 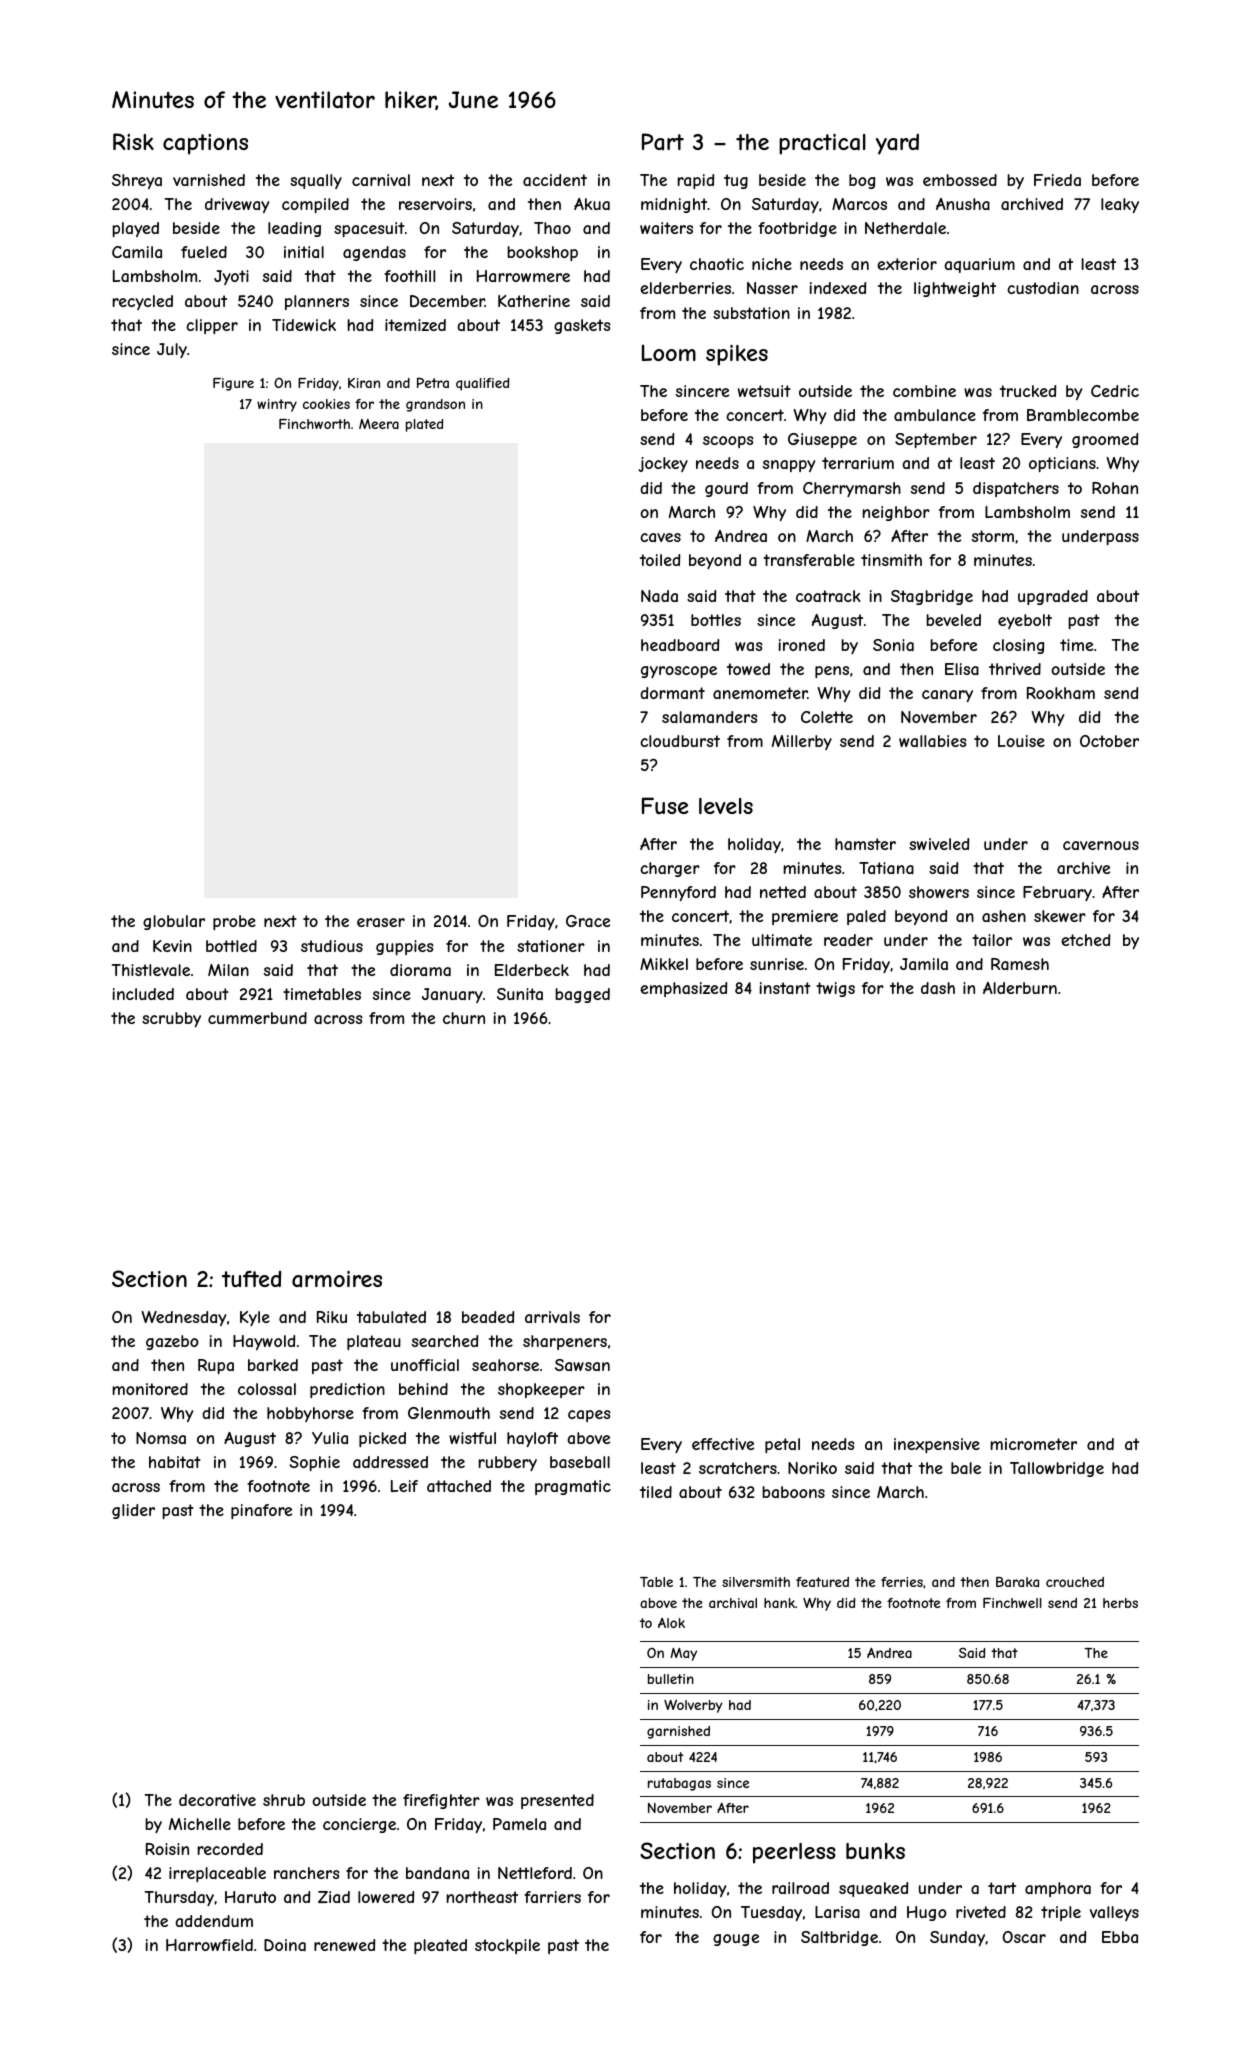 What do you see at coordinates (1033, 1444) in the screenshot?
I see `micrometer` at bounding box center [1033, 1444].
